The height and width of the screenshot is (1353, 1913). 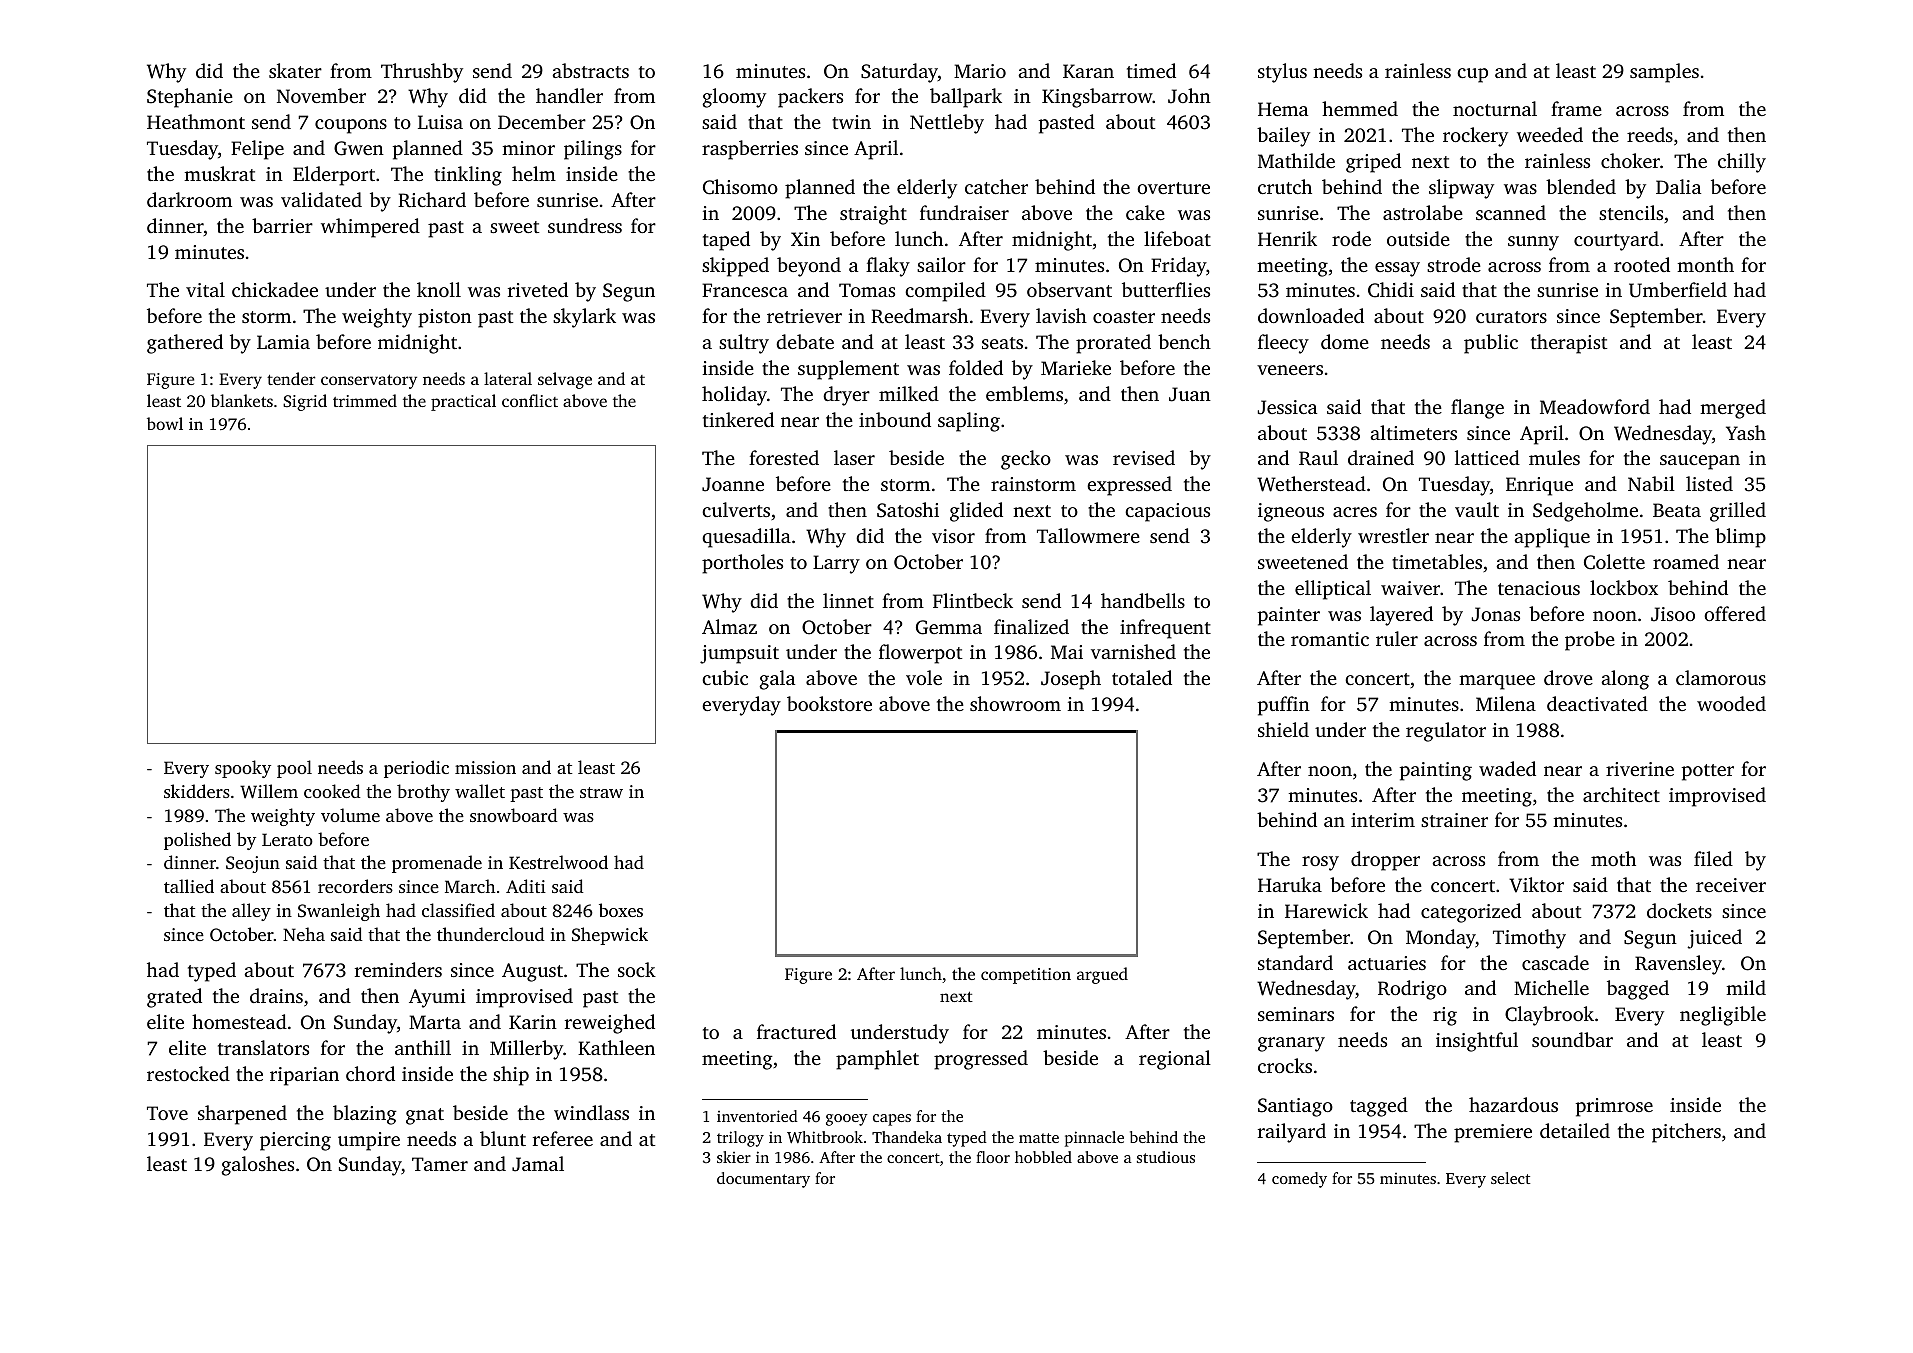 What do you see at coordinates (1282, 73) in the screenshot?
I see `stylus` at bounding box center [1282, 73].
